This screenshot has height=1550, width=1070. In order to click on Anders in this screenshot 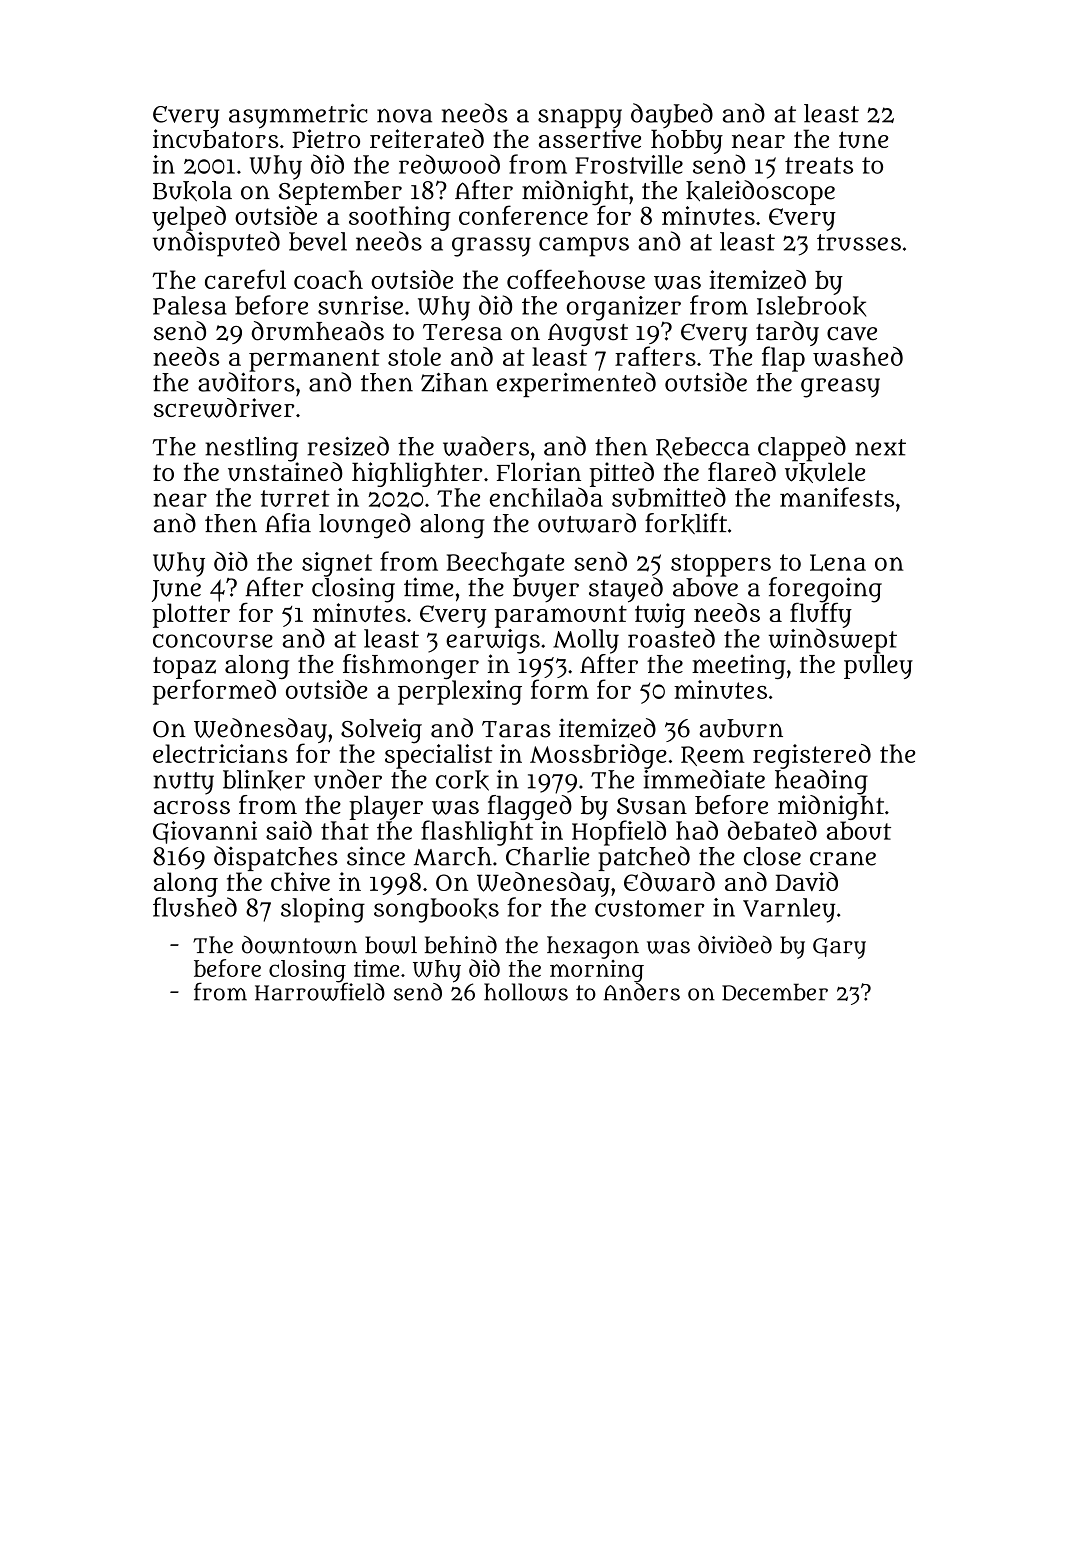, I will do `click(641, 992)`.
